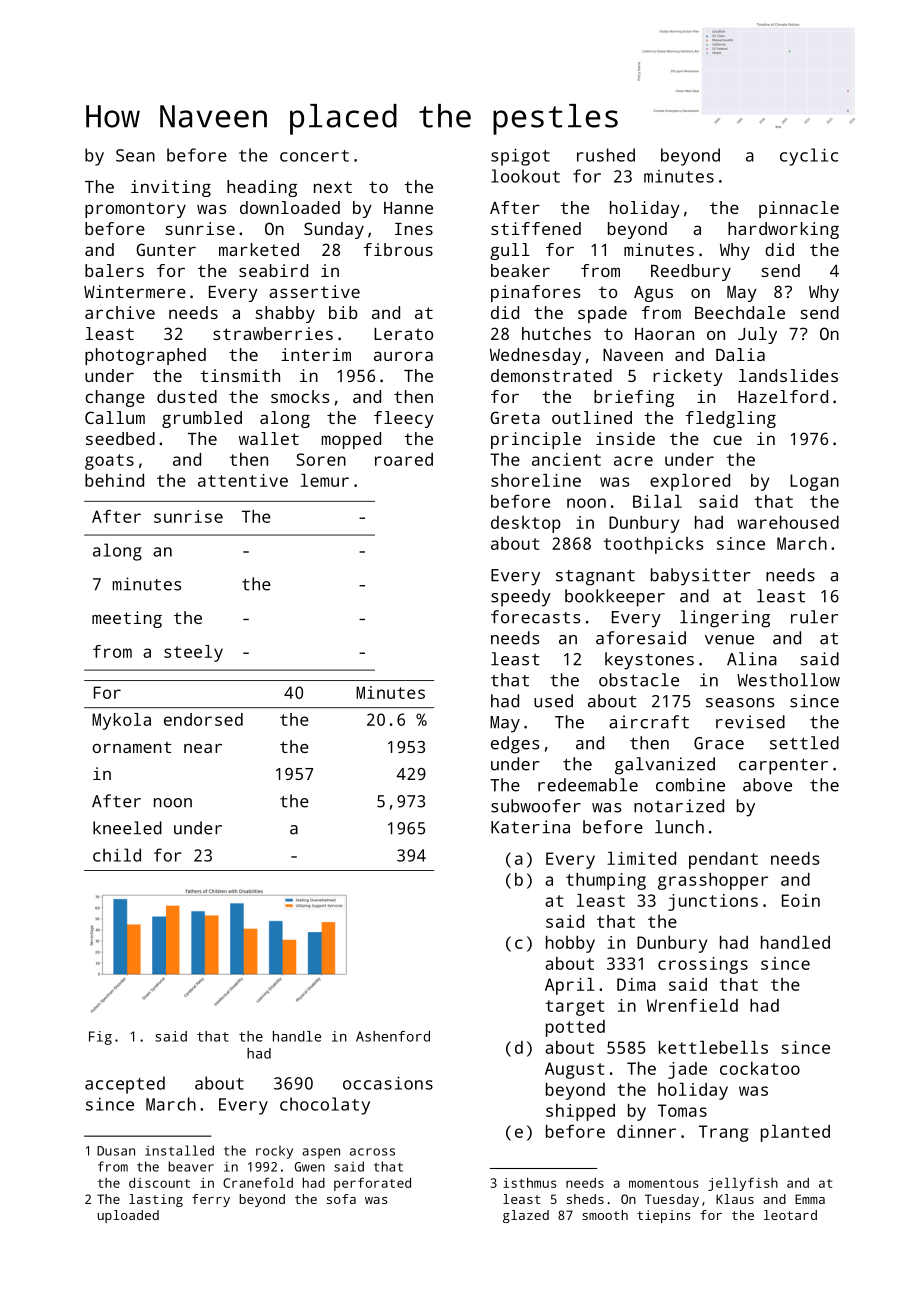  I want to click on steely, so click(193, 653).
